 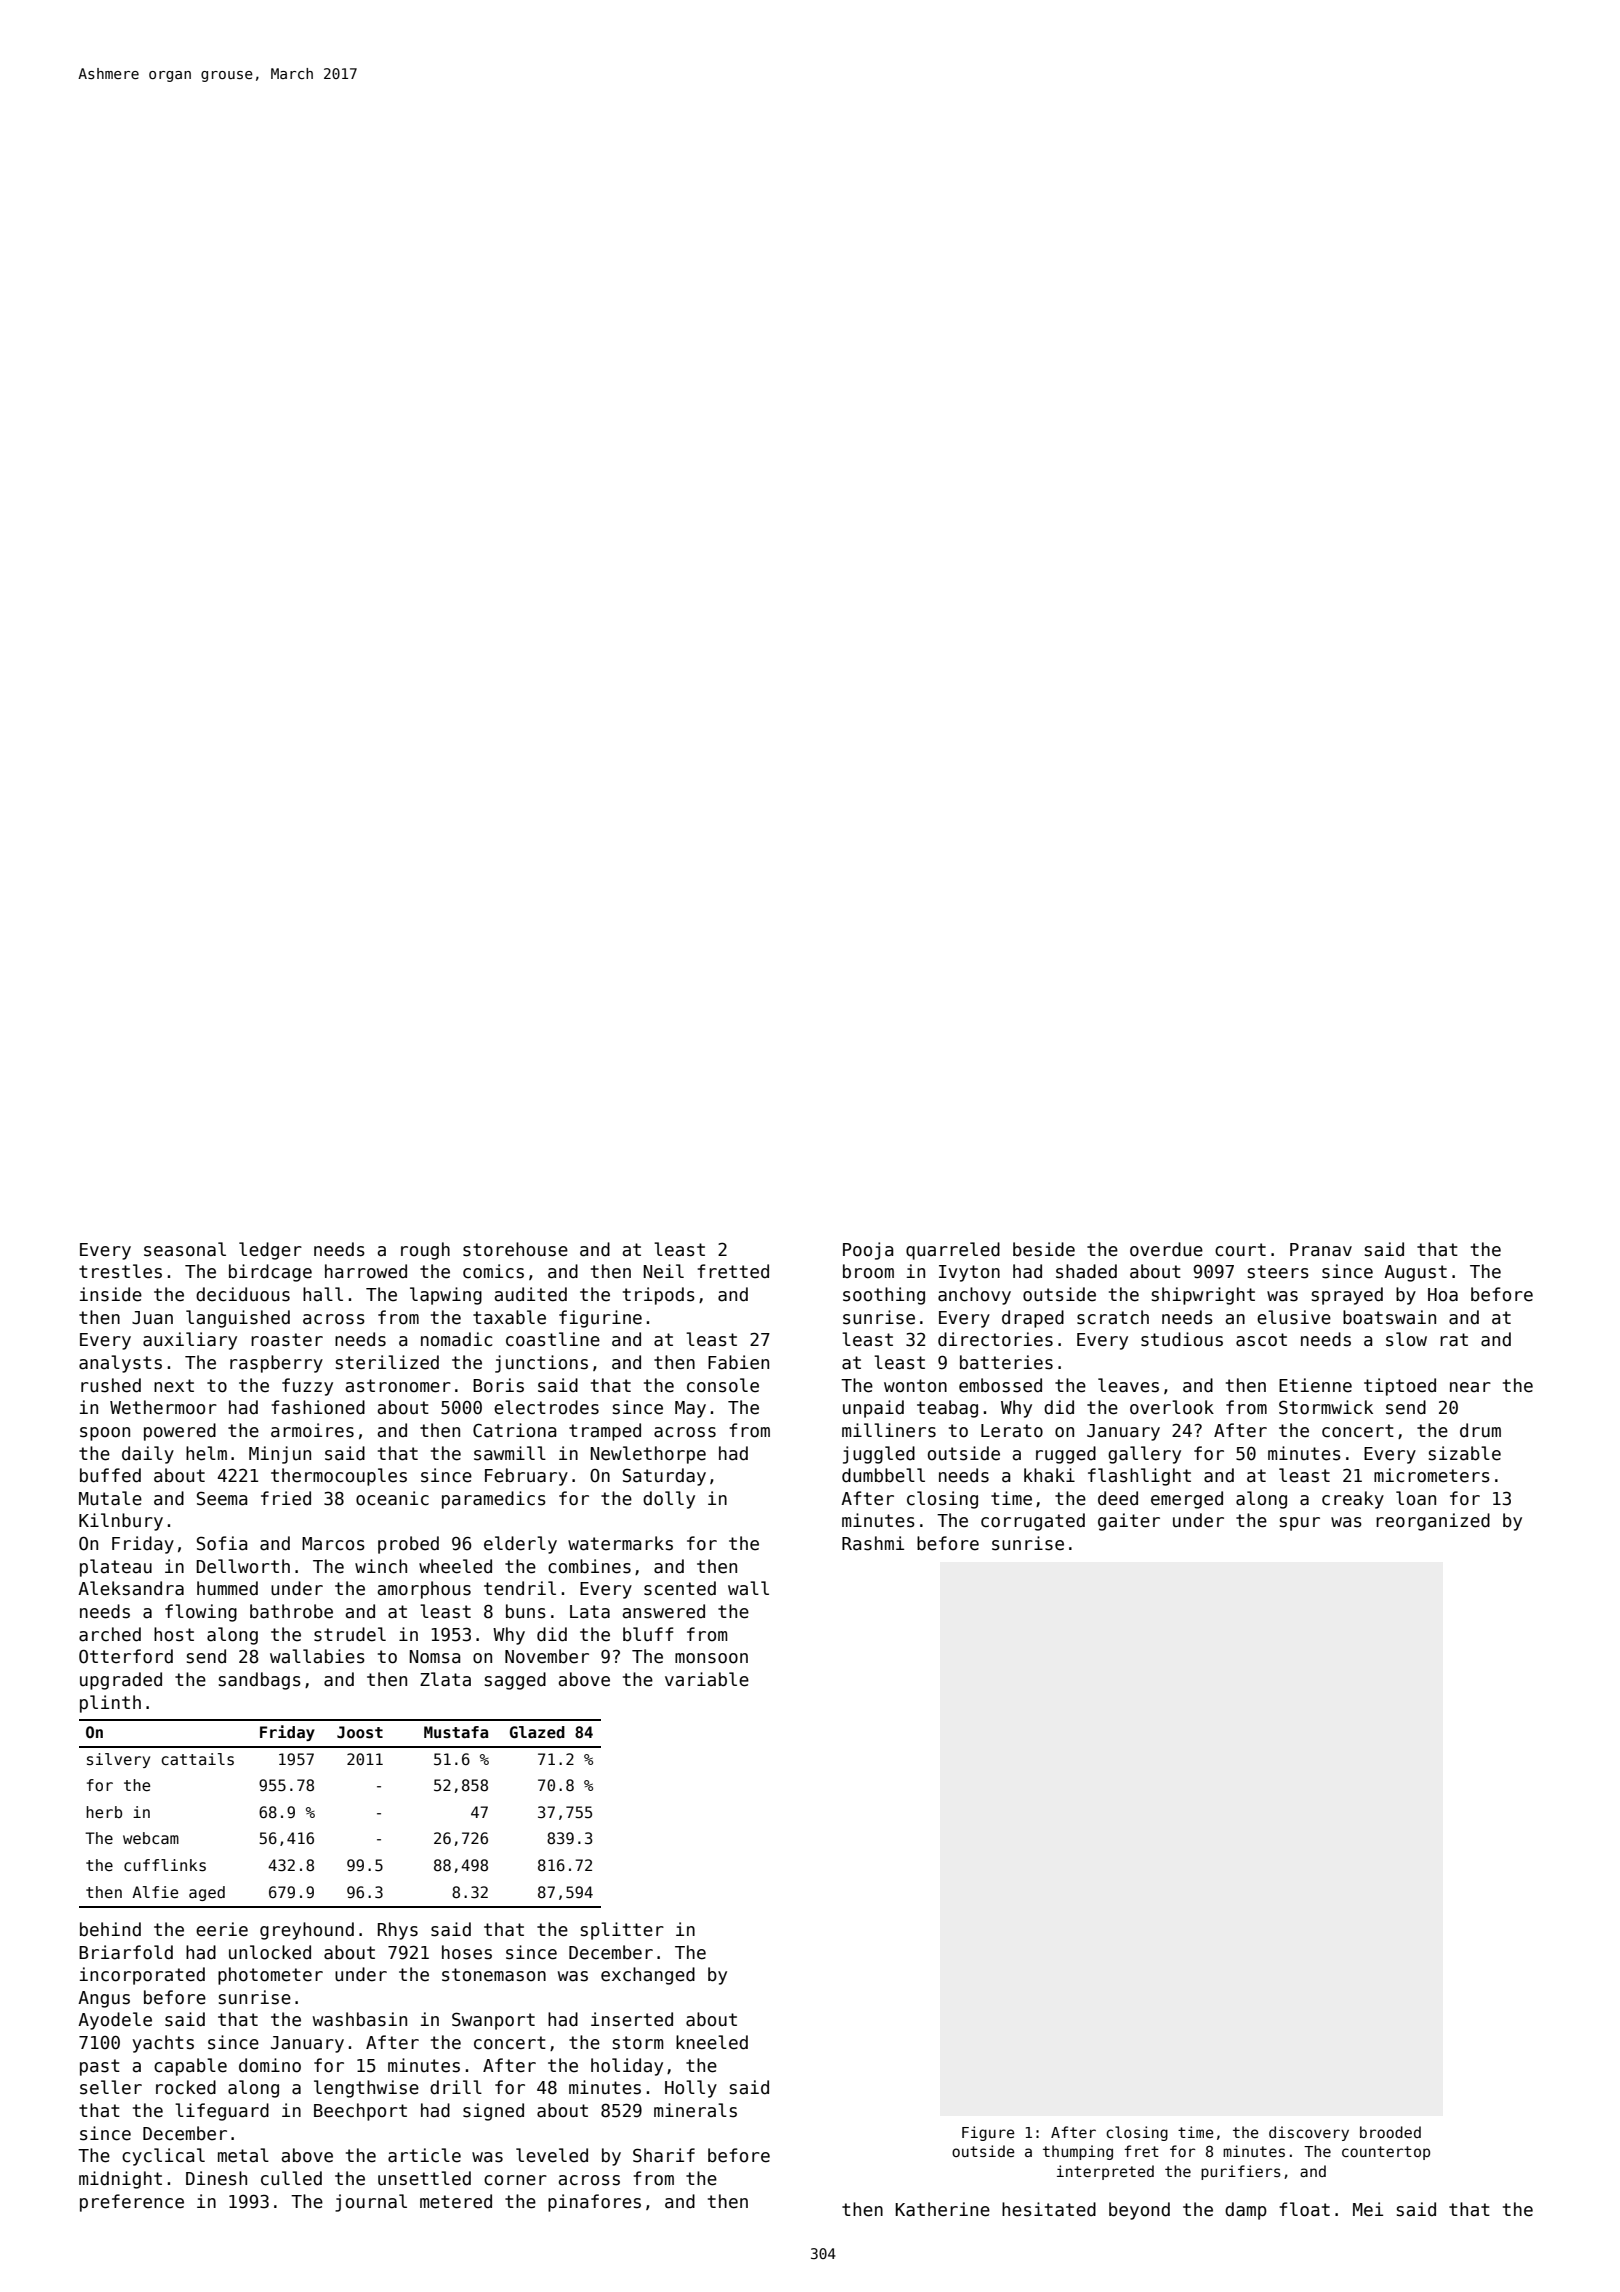 I want to click on near, so click(x=1470, y=1387).
